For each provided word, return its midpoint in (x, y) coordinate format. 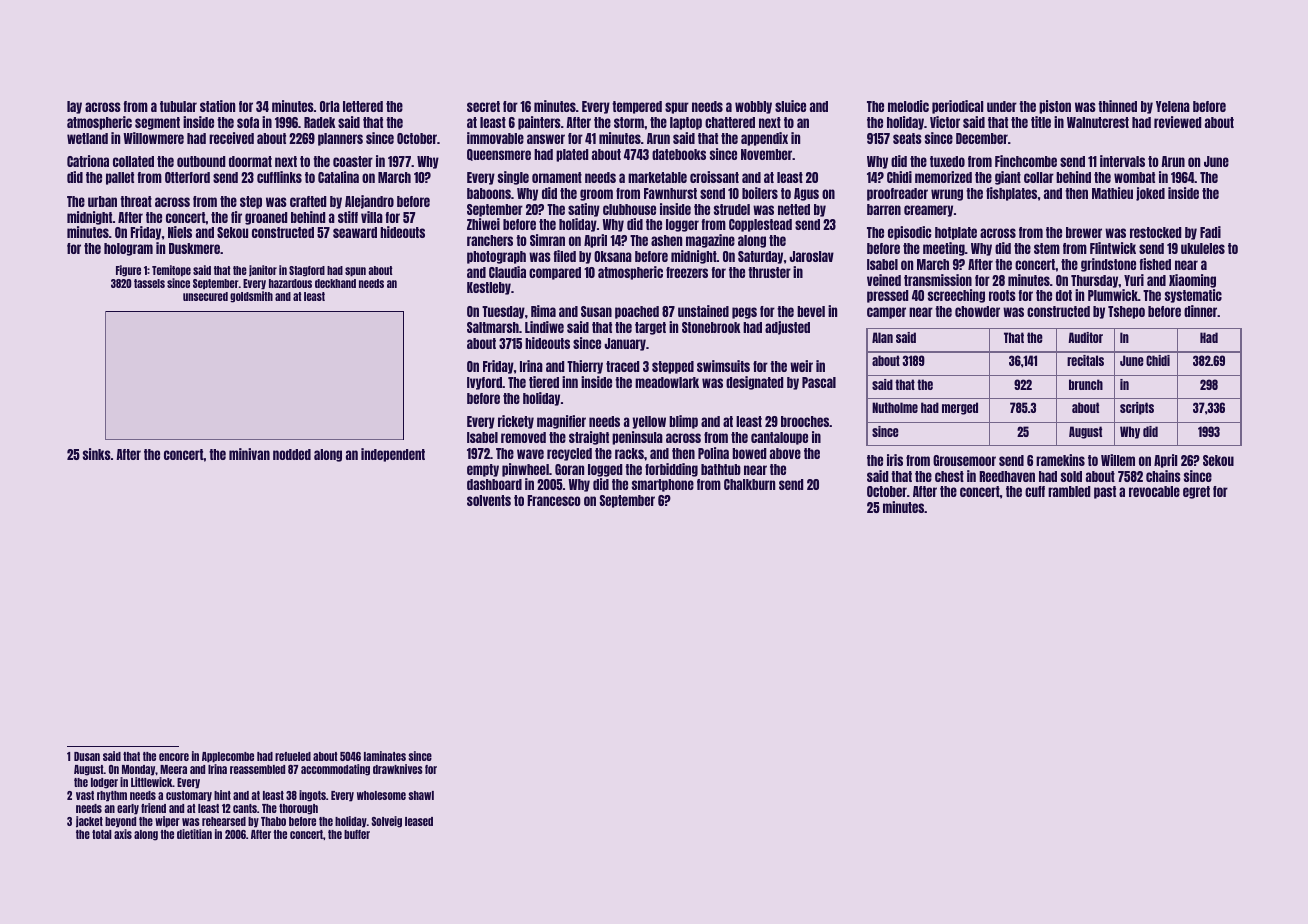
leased (419, 821)
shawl (421, 795)
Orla (330, 106)
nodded (292, 454)
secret (483, 106)
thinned (1117, 106)
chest (949, 476)
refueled (293, 756)
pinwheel (525, 470)
